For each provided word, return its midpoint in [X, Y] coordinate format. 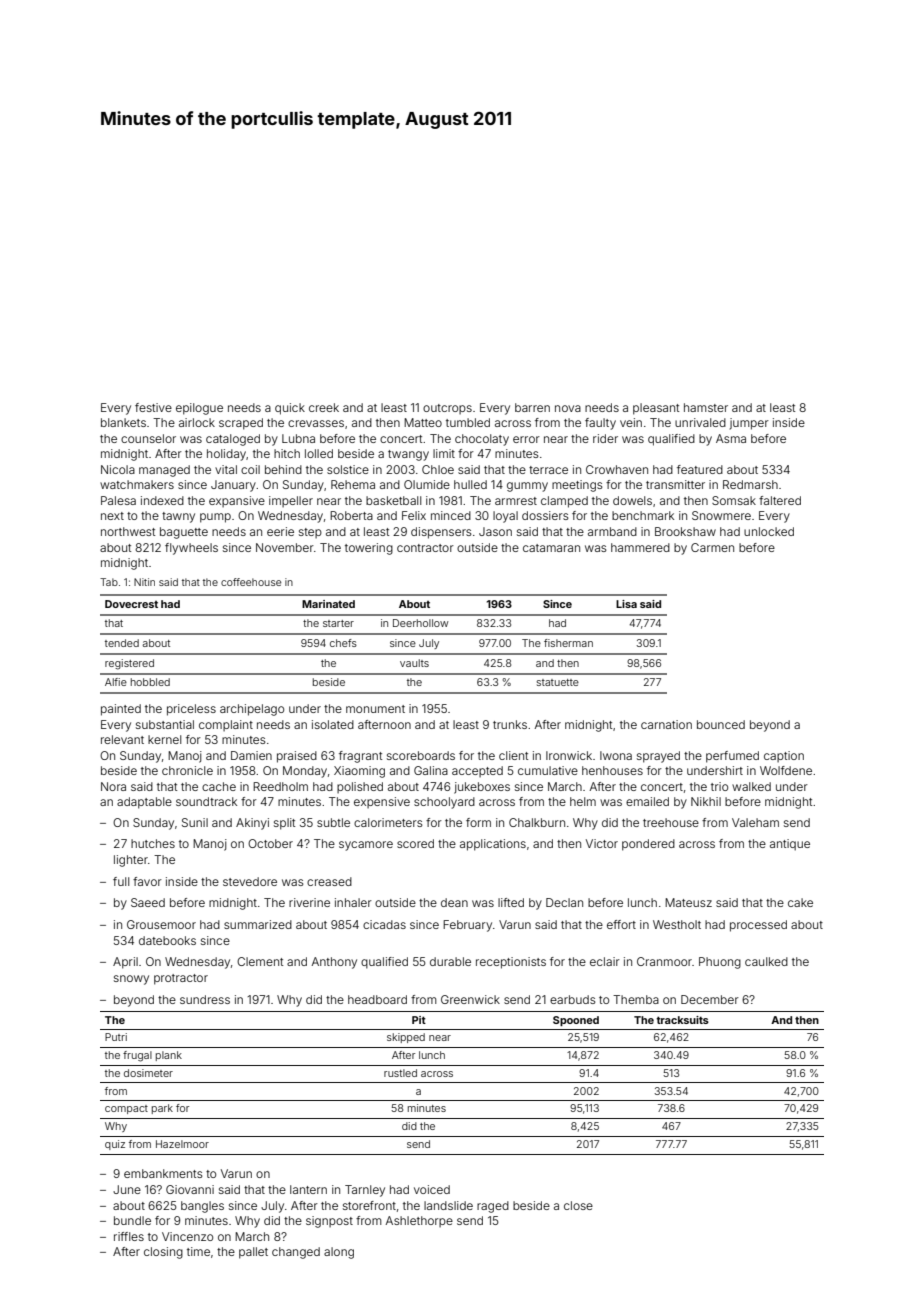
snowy [131, 980]
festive [153, 407]
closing [163, 1253]
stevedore [250, 881]
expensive [382, 802]
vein [631, 422]
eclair [605, 961]
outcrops [447, 409]
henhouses [612, 770]
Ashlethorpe [419, 1221]
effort [621, 924]
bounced [721, 724]
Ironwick [569, 755]
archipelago [252, 710]
